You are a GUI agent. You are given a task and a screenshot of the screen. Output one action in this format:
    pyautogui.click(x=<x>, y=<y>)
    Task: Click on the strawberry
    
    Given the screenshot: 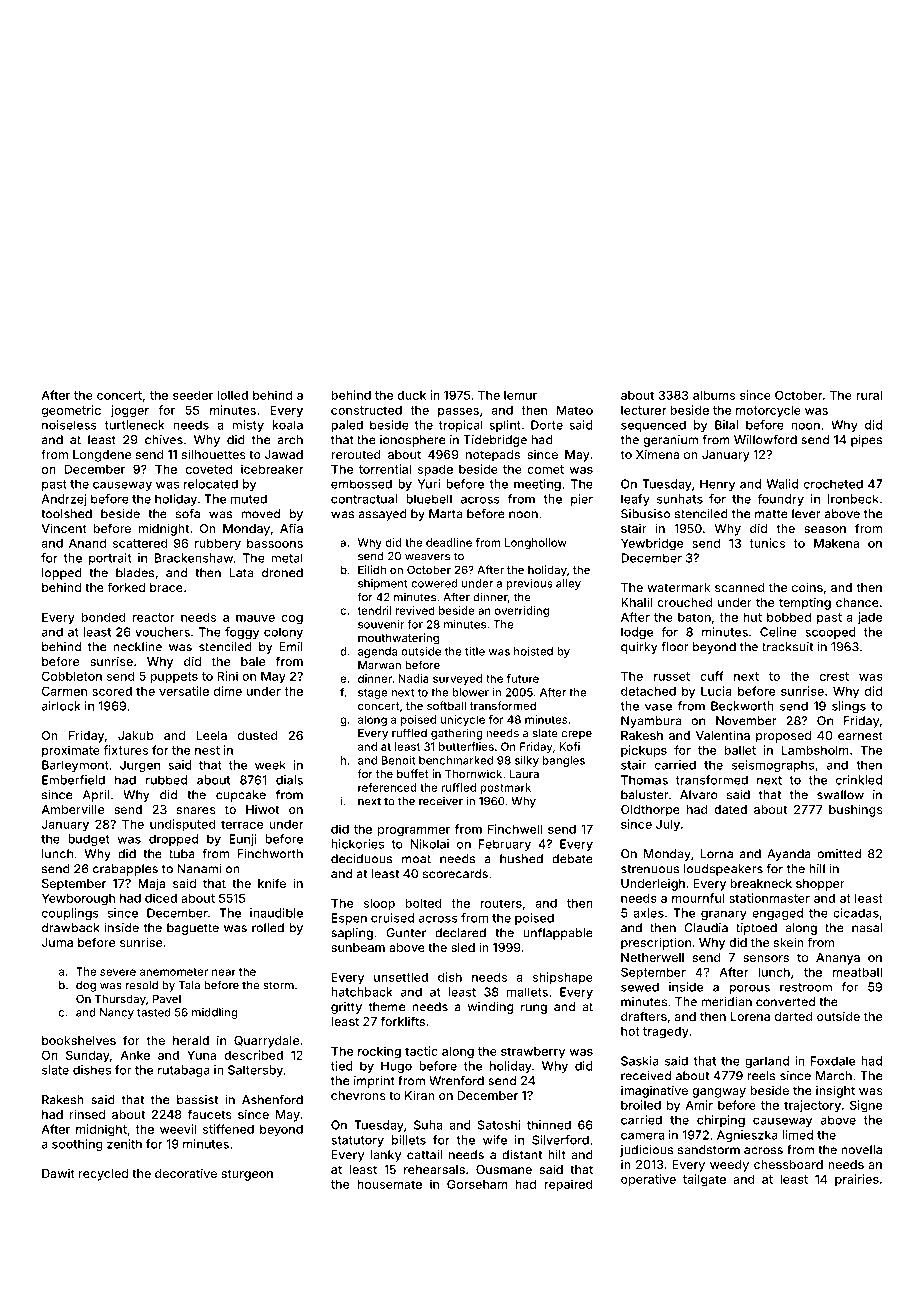 What is the action you would take?
    pyautogui.click(x=533, y=1053)
